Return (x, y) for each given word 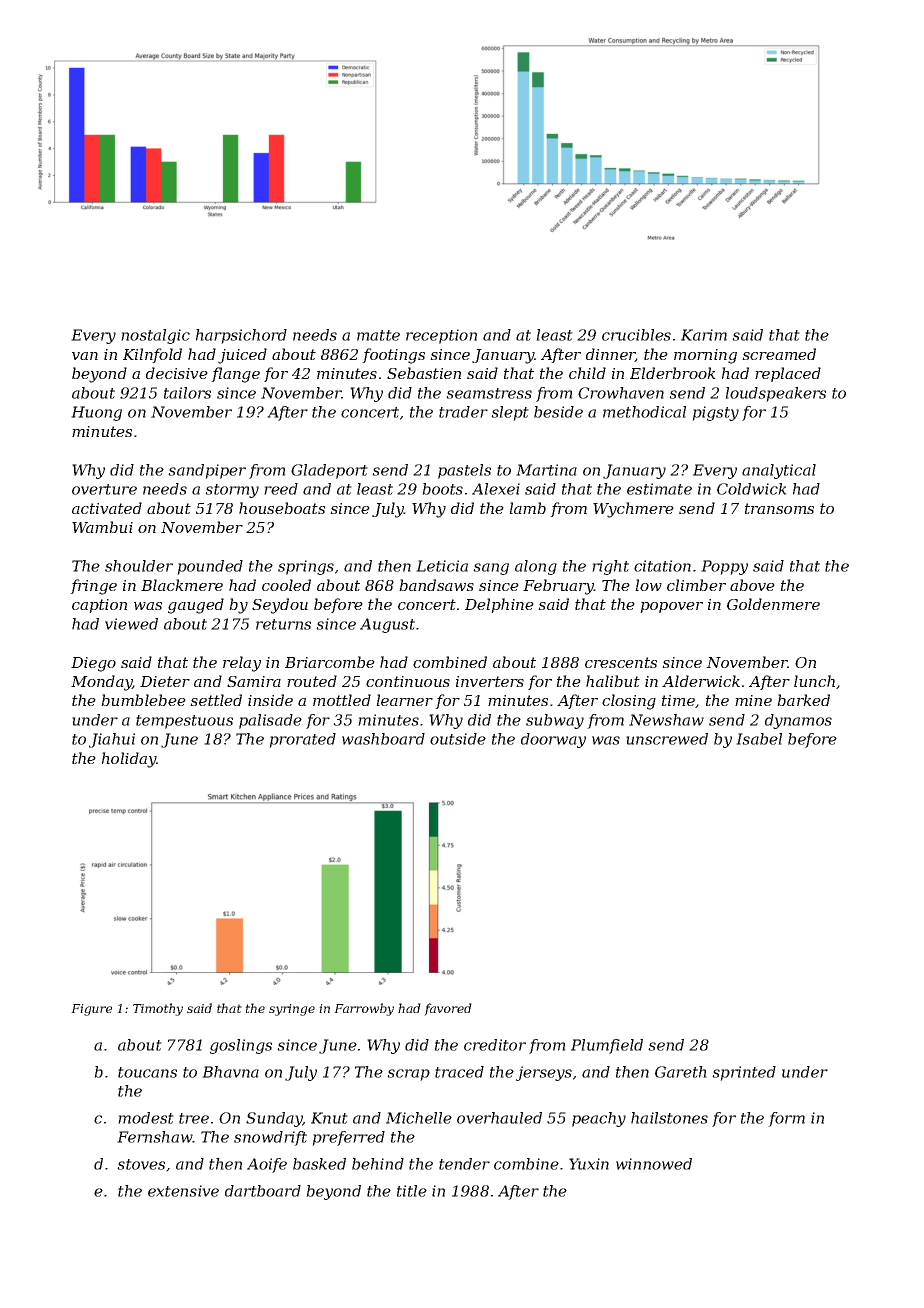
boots (442, 489)
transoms (779, 508)
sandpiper (207, 471)
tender (464, 1164)
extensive (183, 1191)
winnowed (654, 1164)
